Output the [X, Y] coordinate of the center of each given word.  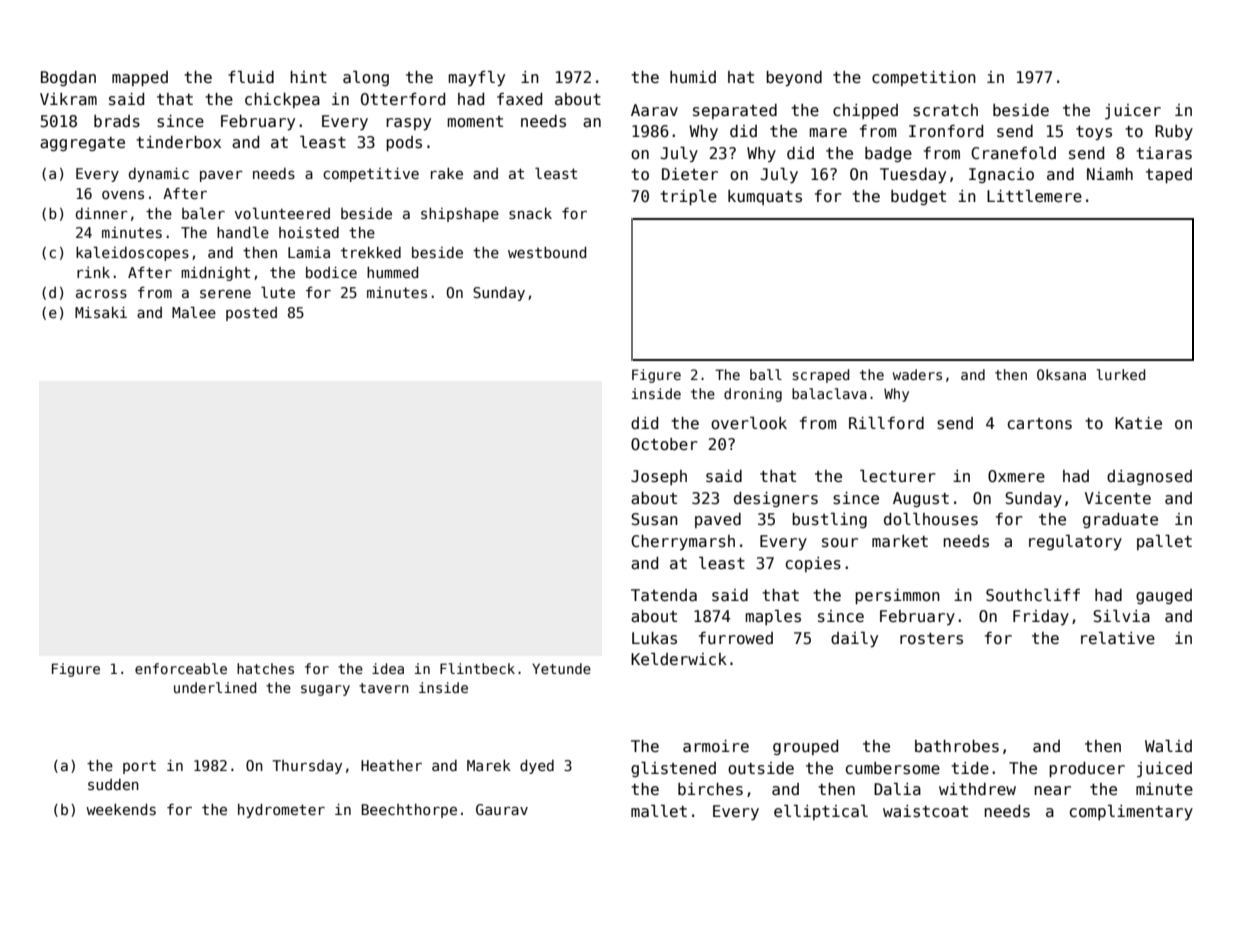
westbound [547, 252]
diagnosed [1149, 477]
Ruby [1174, 132]
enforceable [181, 668]
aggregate [82, 144]
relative [1118, 638]
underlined [215, 687]
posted [251, 314]
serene [225, 294]
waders [917, 374]
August [921, 499]
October [664, 444]
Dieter [690, 174]
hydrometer [281, 811]
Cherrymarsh [683, 542]
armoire [716, 746]
